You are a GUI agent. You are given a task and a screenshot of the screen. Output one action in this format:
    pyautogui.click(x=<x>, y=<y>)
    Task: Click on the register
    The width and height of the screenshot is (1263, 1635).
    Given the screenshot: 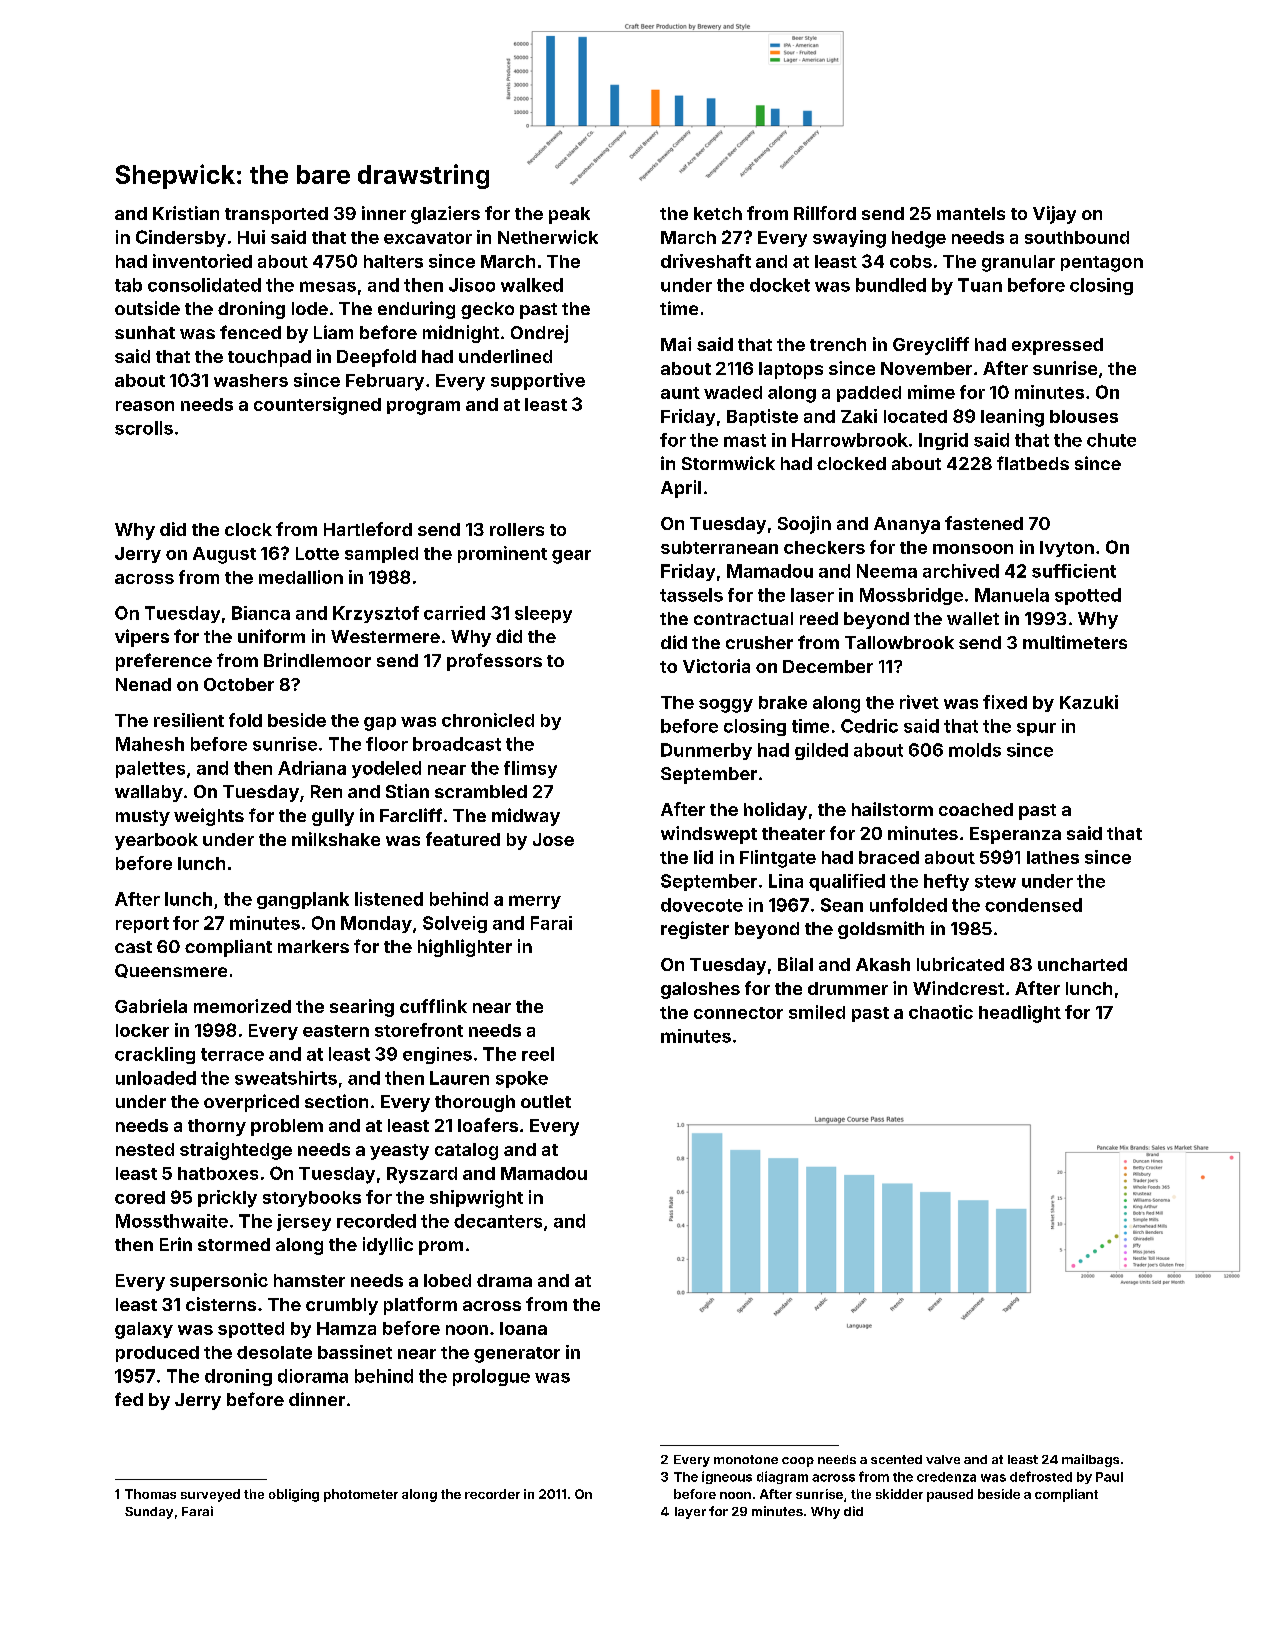 What is the action you would take?
    pyautogui.click(x=695, y=930)
